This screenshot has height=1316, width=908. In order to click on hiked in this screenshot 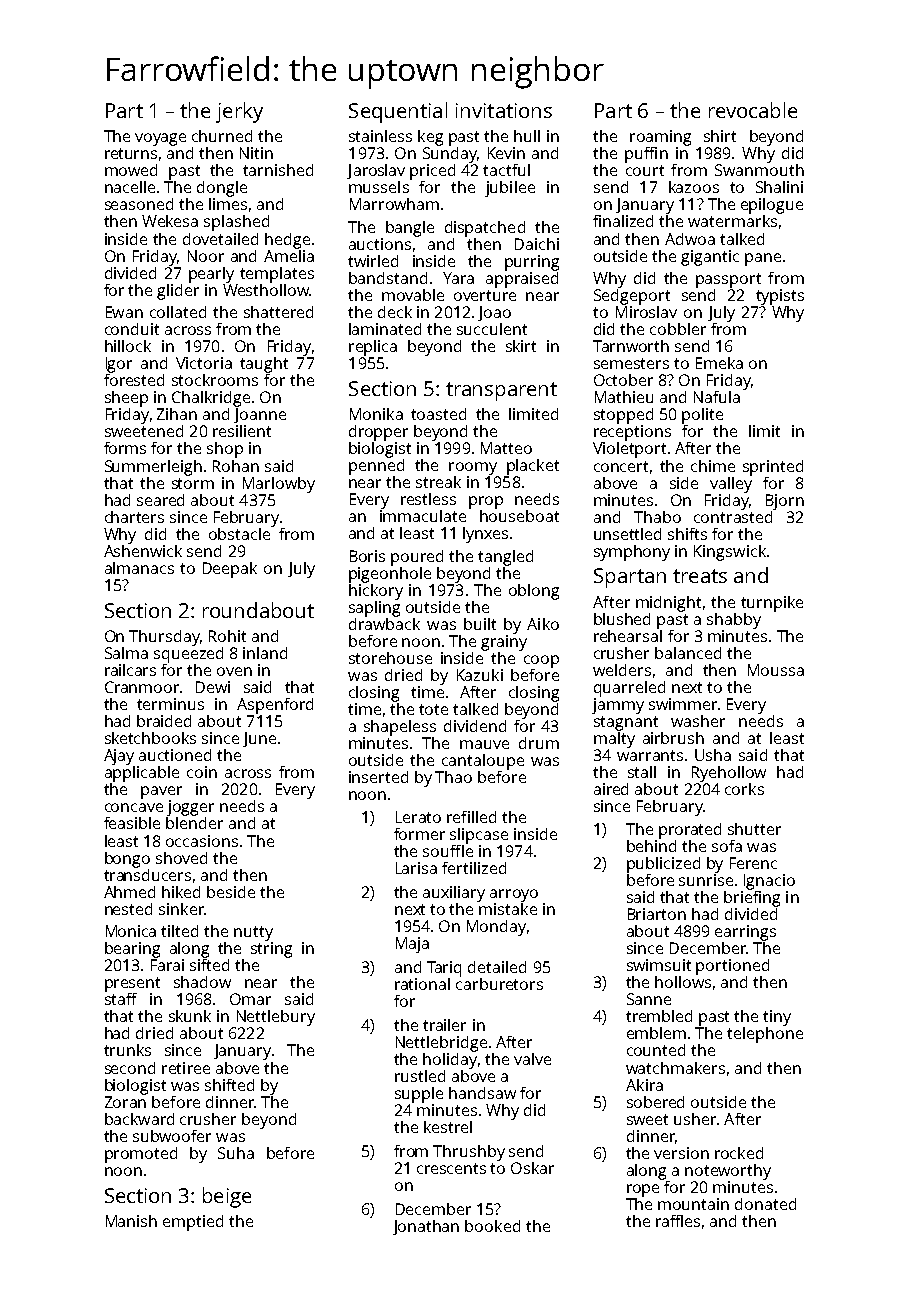, I will do `click(181, 892)`.
